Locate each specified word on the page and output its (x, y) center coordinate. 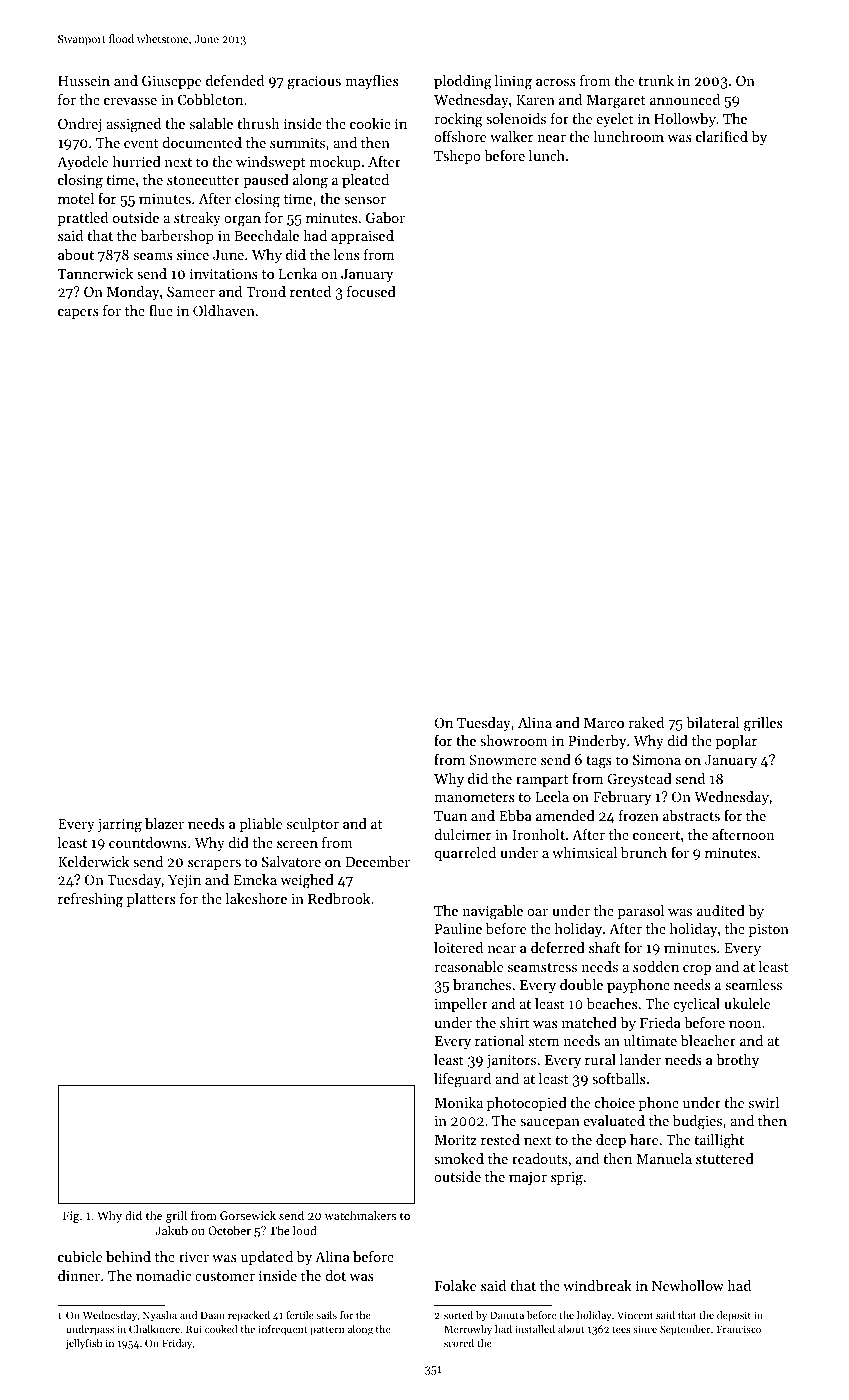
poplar (736, 742)
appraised (362, 237)
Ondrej (79, 125)
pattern (327, 1331)
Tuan (450, 816)
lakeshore (256, 898)
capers (78, 314)
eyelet (615, 120)
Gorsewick (248, 1215)
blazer (164, 823)
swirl (764, 1102)
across (556, 82)
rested (500, 1139)
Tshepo (457, 157)
